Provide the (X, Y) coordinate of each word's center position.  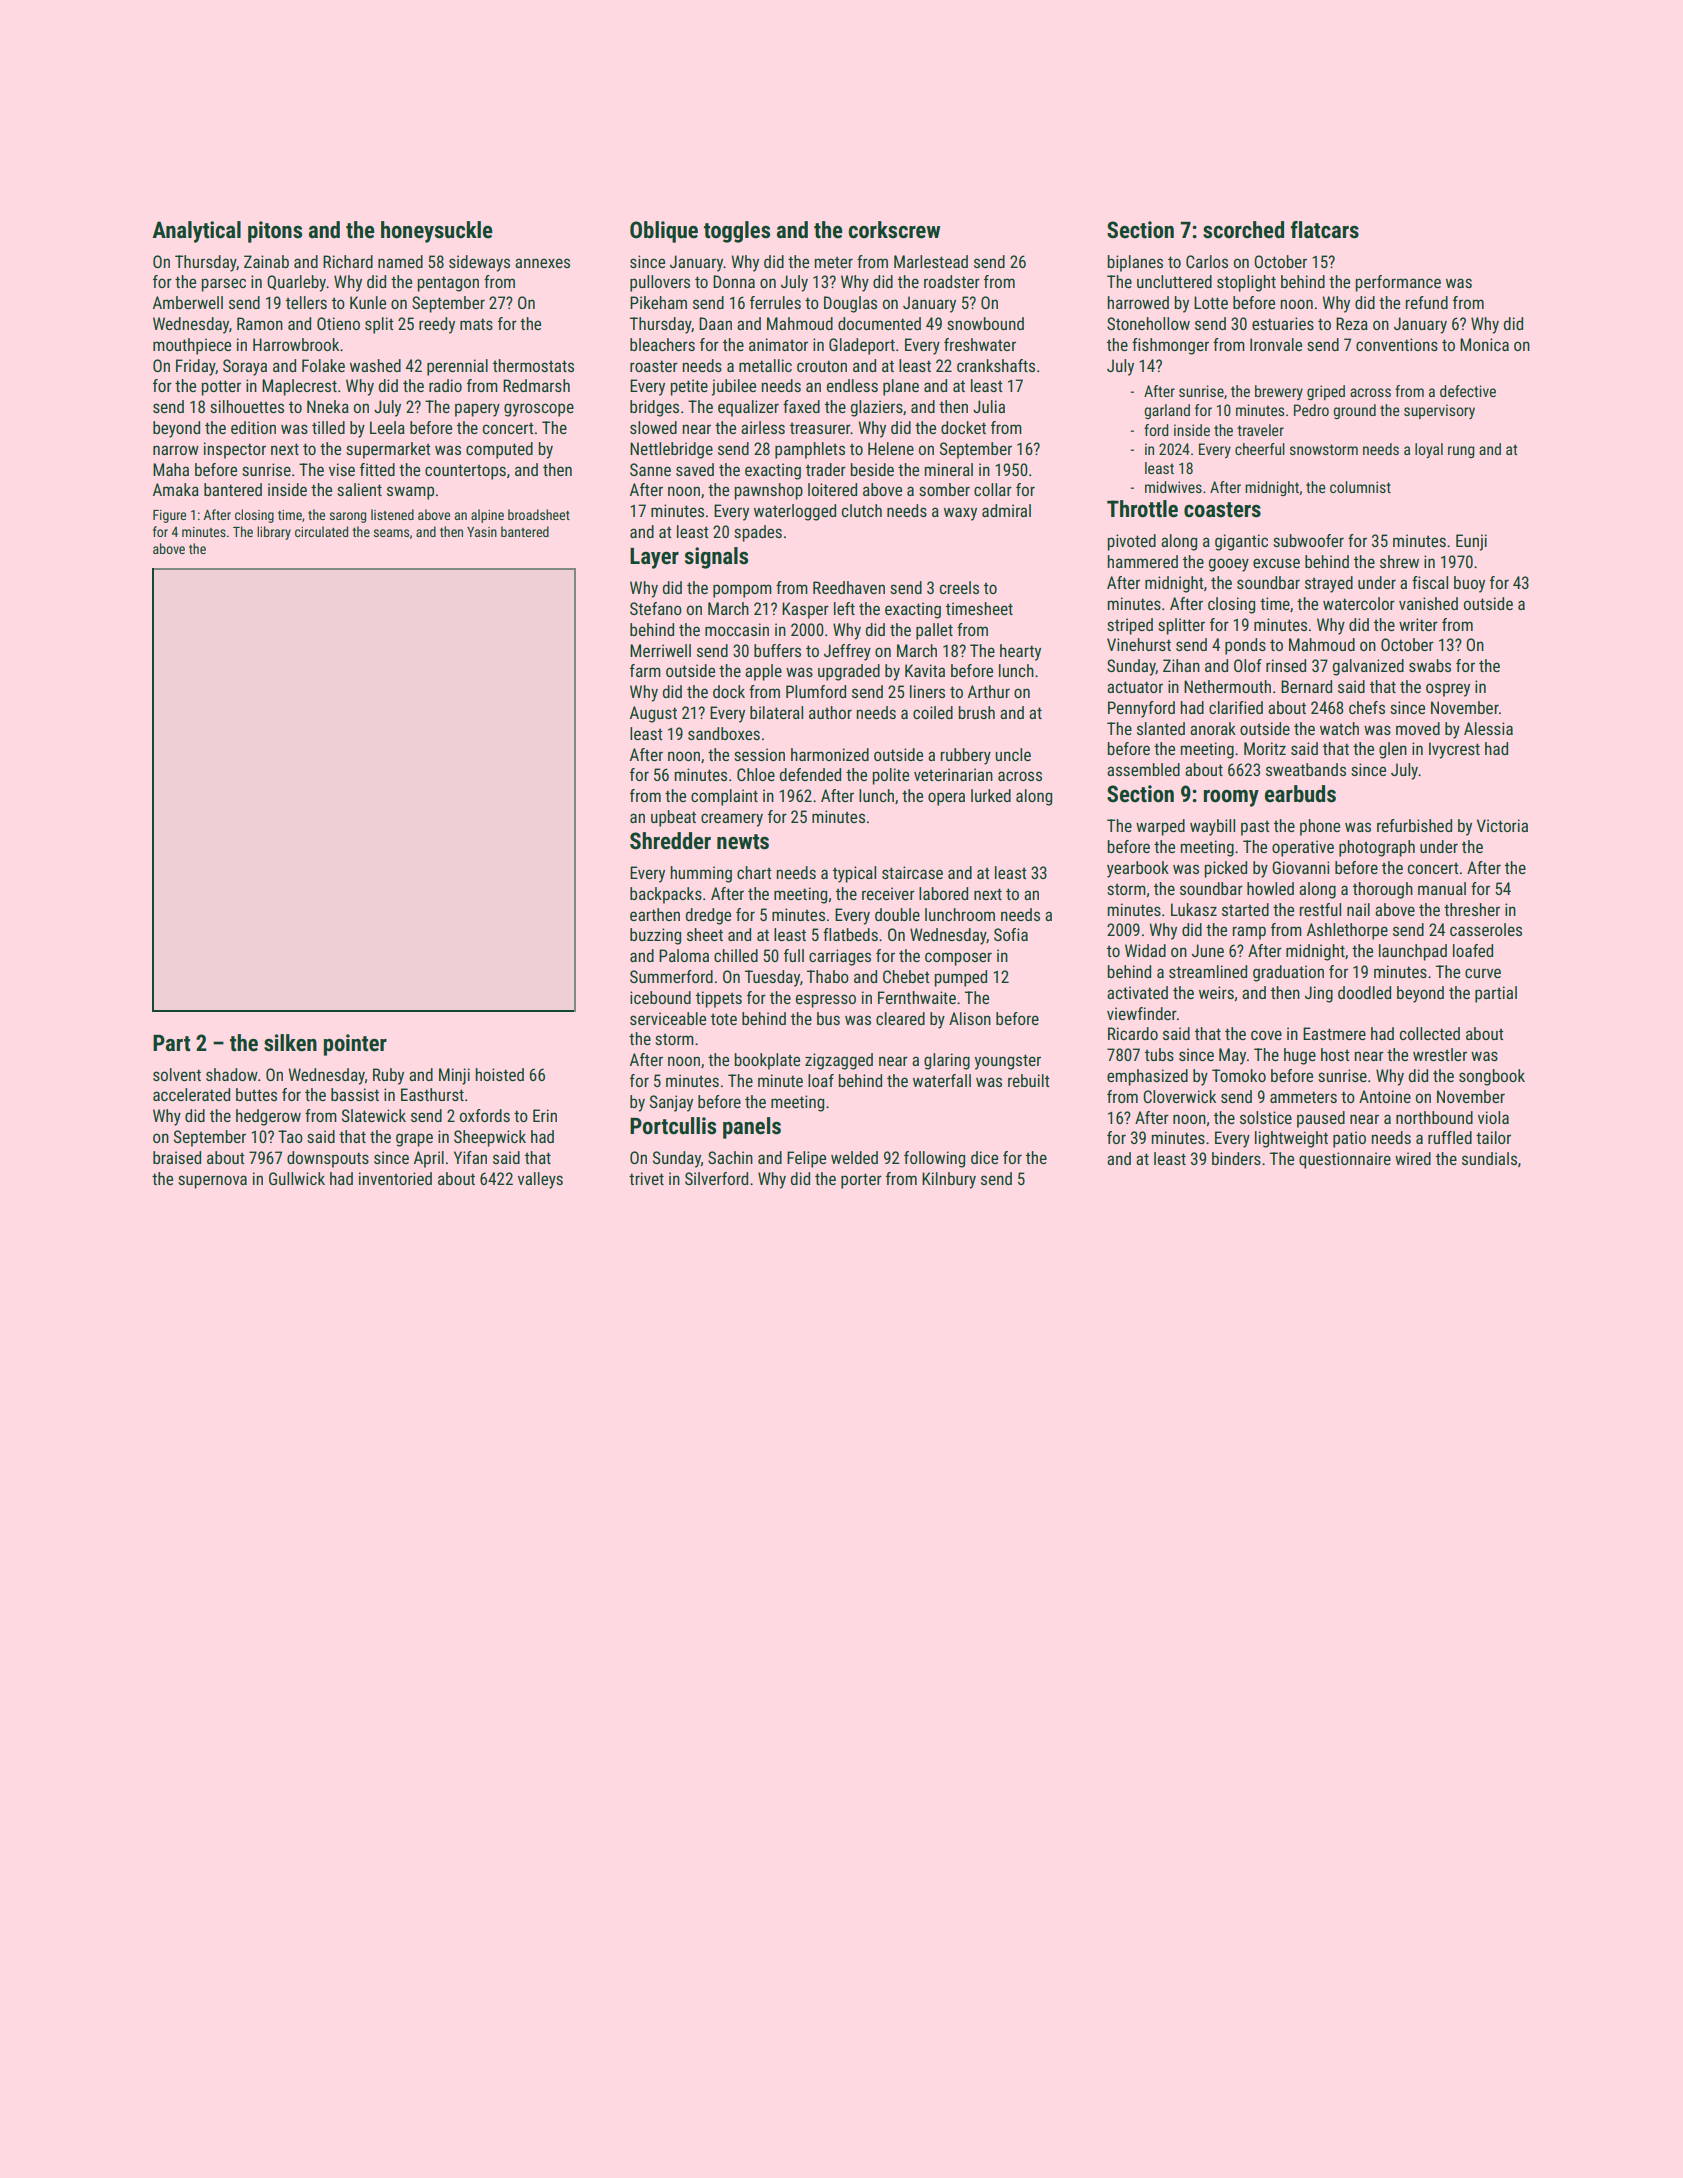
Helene (891, 448)
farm (645, 670)
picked (1226, 869)
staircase (912, 872)
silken (290, 1043)
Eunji (1471, 542)
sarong (348, 517)
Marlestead (931, 261)
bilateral (776, 712)
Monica (1484, 344)
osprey (1448, 690)
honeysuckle (437, 232)
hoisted (500, 1074)
